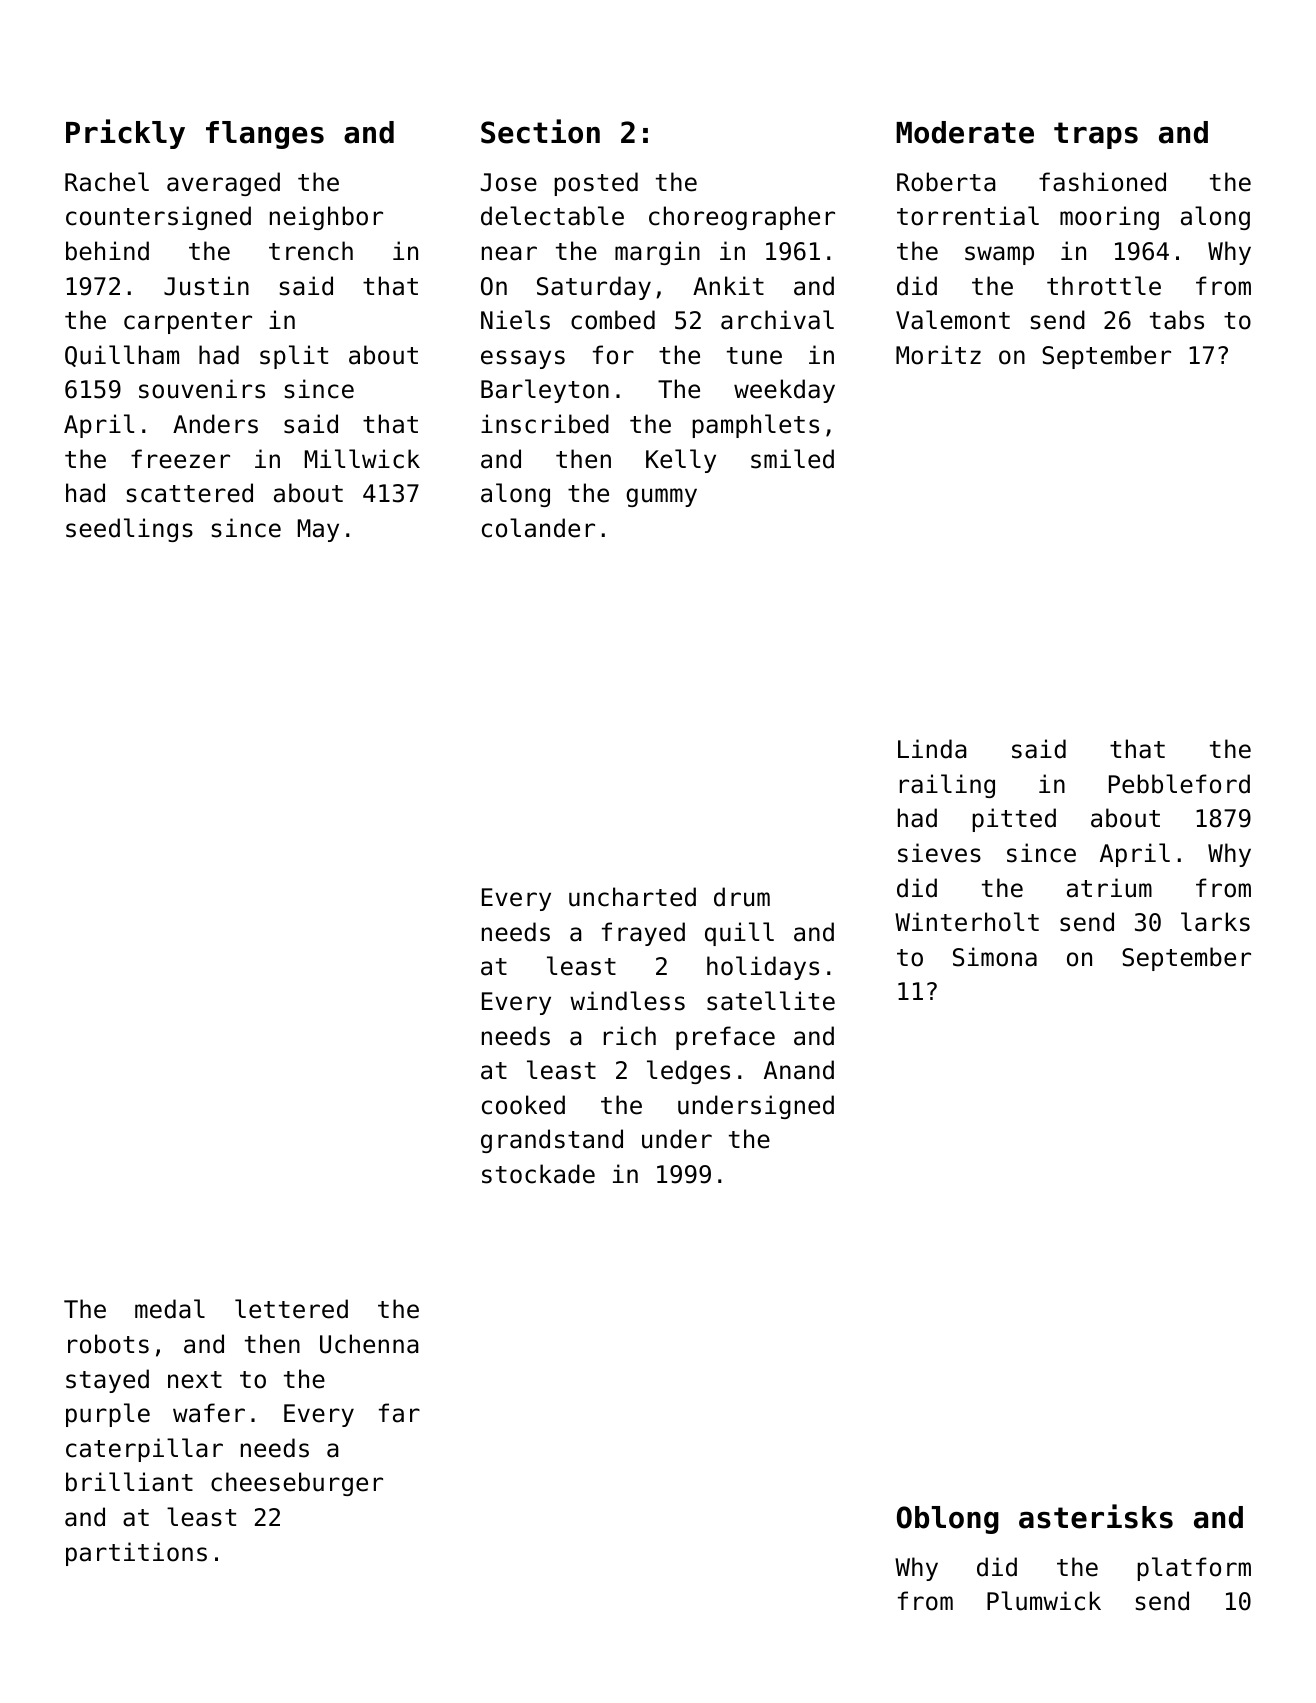  I want to click on archival, so click(777, 320).
